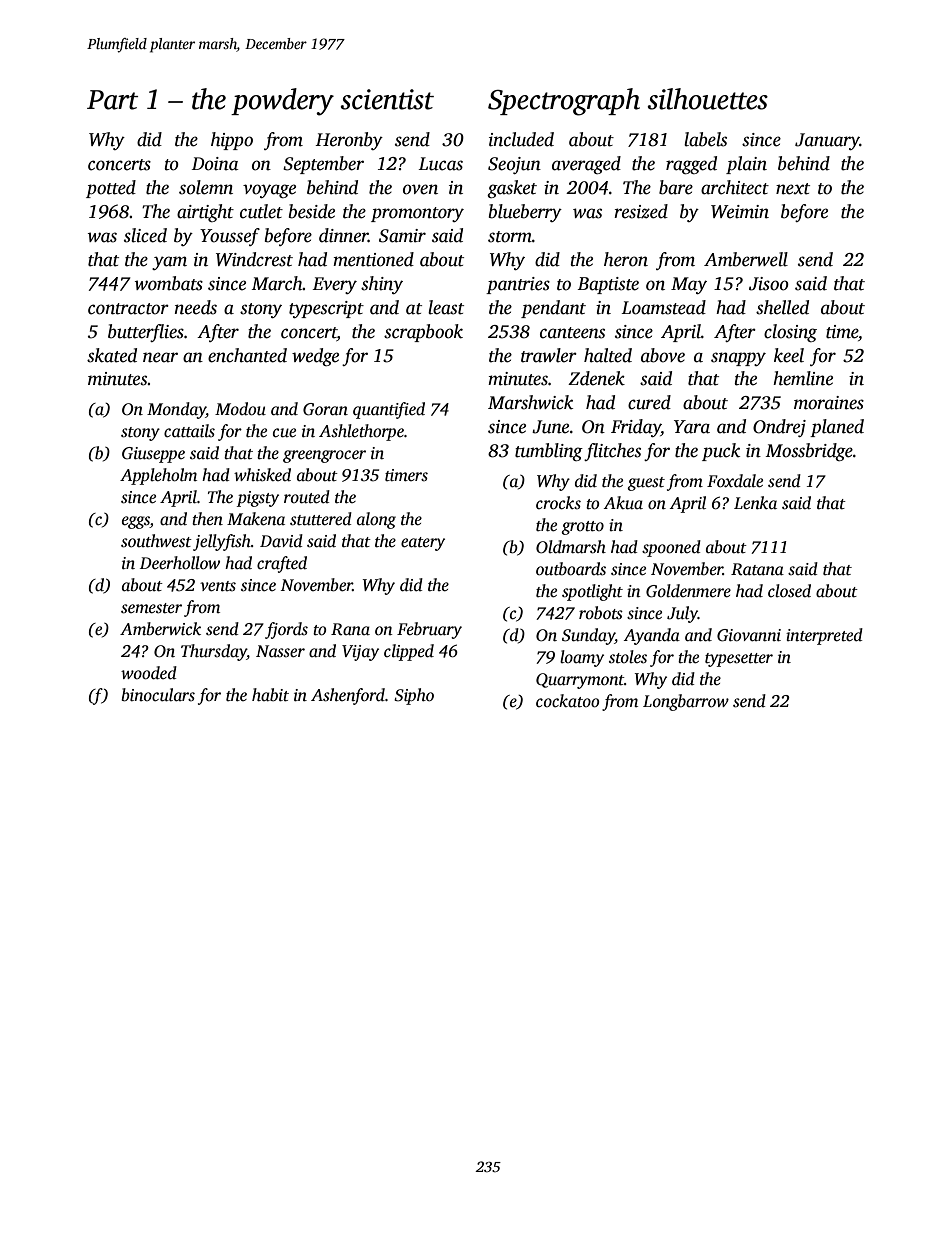 This screenshot has height=1233, width=952. What do you see at coordinates (112, 100) in the screenshot?
I see `Part` at bounding box center [112, 100].
